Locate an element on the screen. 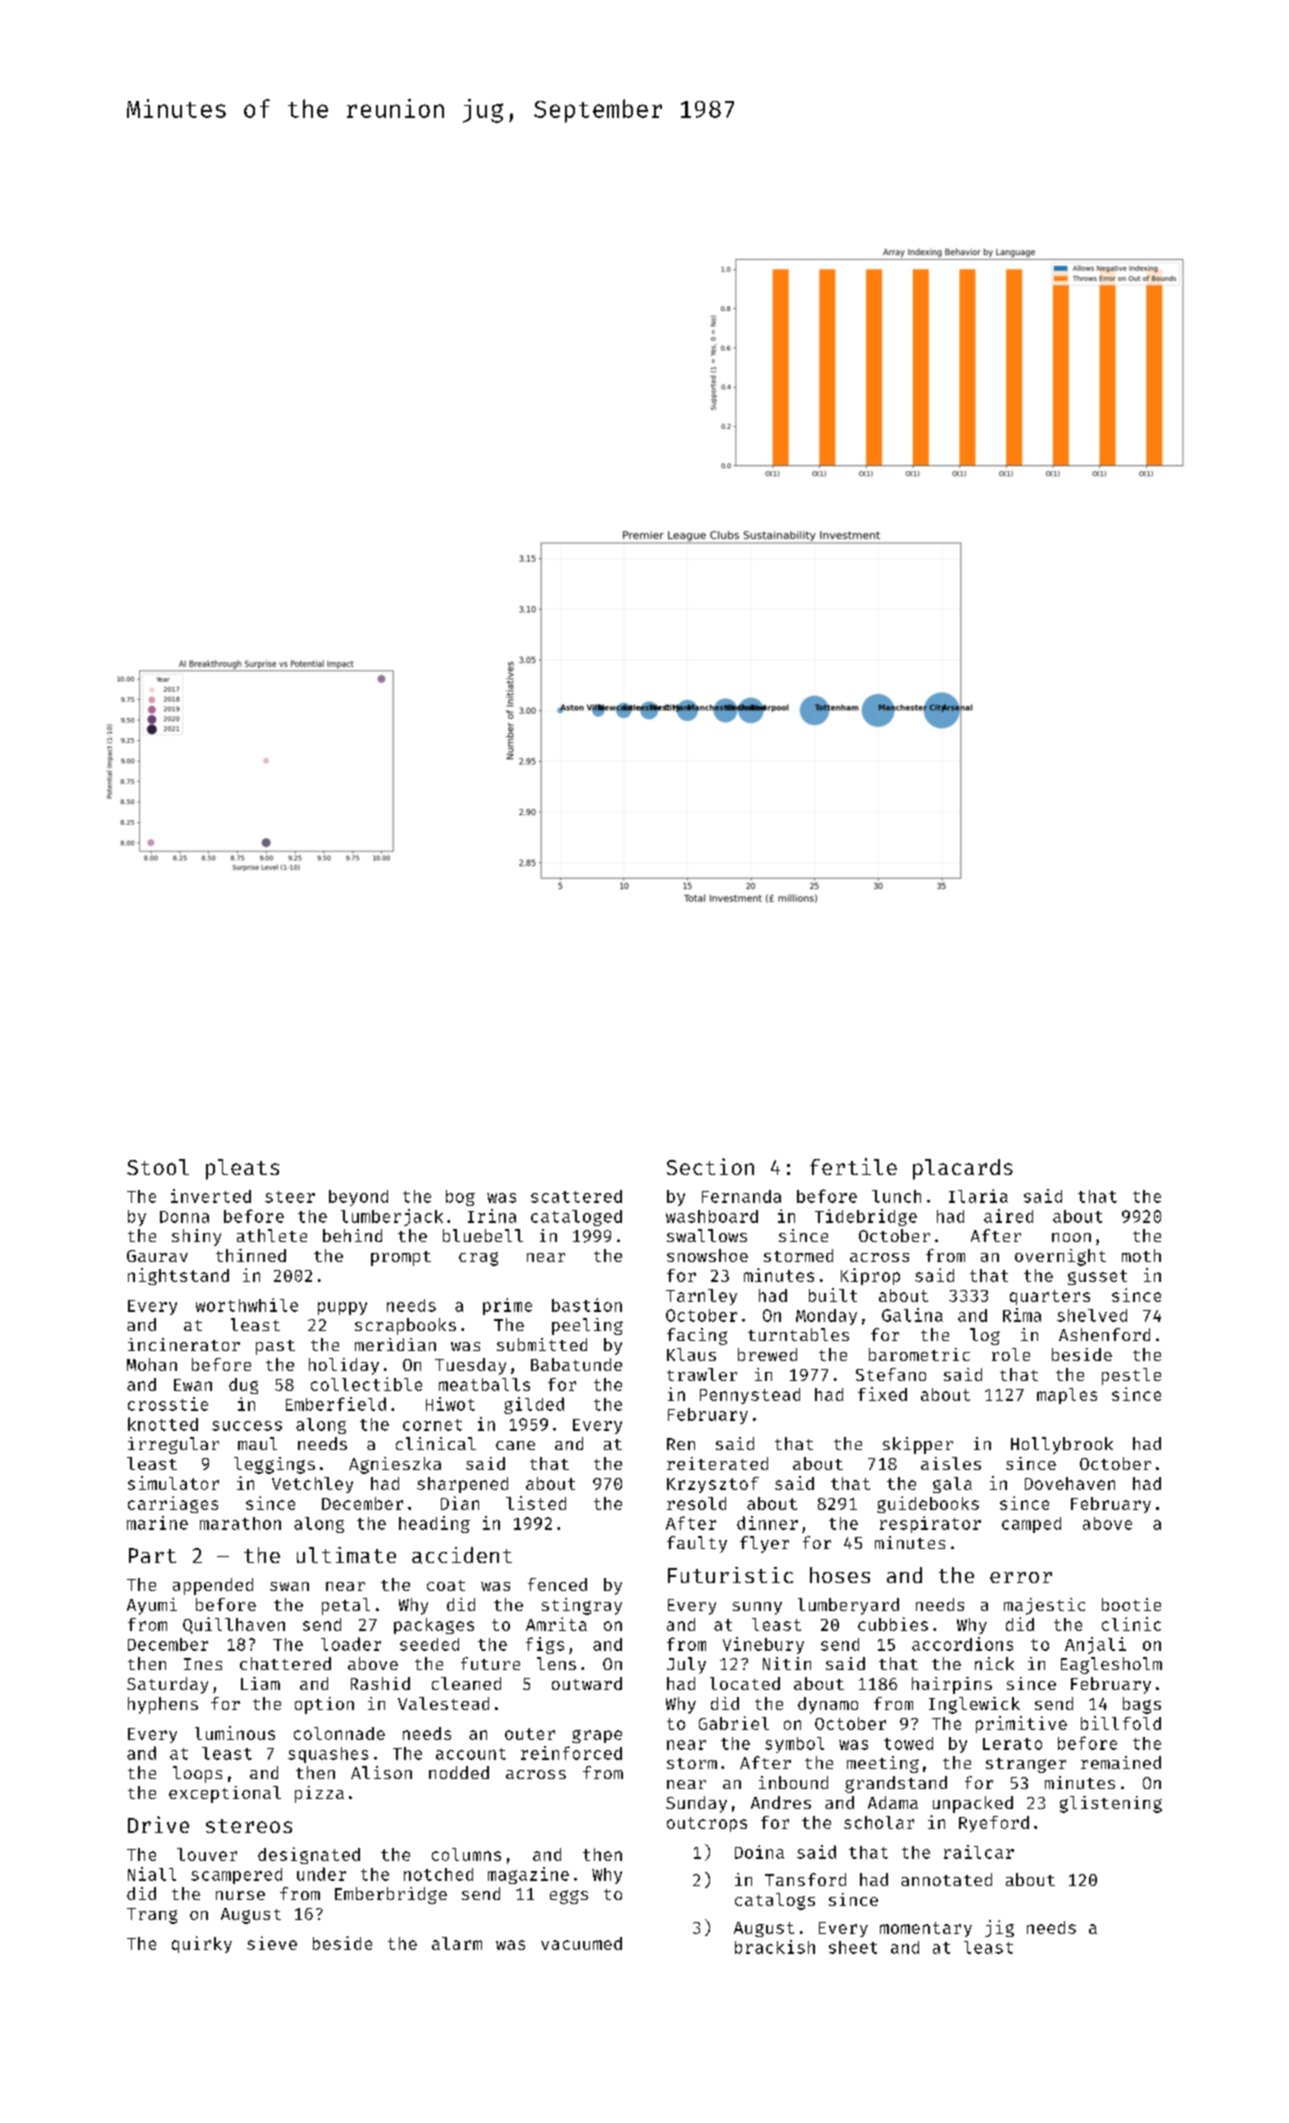 This screenshot has width=1289, height=2123. Lerato is located at coordinates (1012, 1744).
